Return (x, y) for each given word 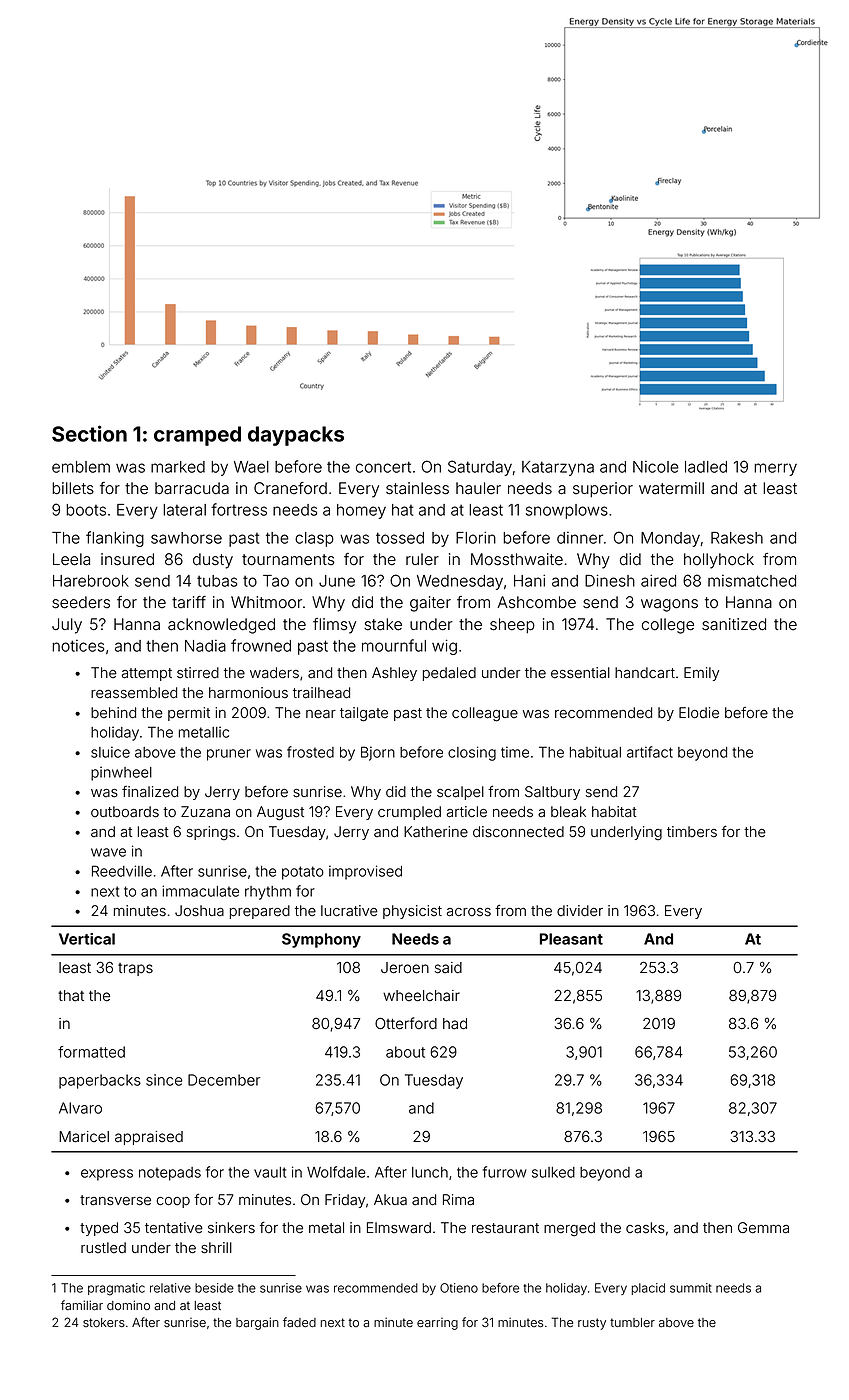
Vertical (87, 939)
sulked (553, 1172)
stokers (104, 1323)
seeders (81, 602)
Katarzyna (558, 468)
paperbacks (100, 1081)
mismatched (752, 581)
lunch (430, 1172)
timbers (692, 832)
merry (775, 469)
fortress (239, 509)
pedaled (449, 674)
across (469, 912)
